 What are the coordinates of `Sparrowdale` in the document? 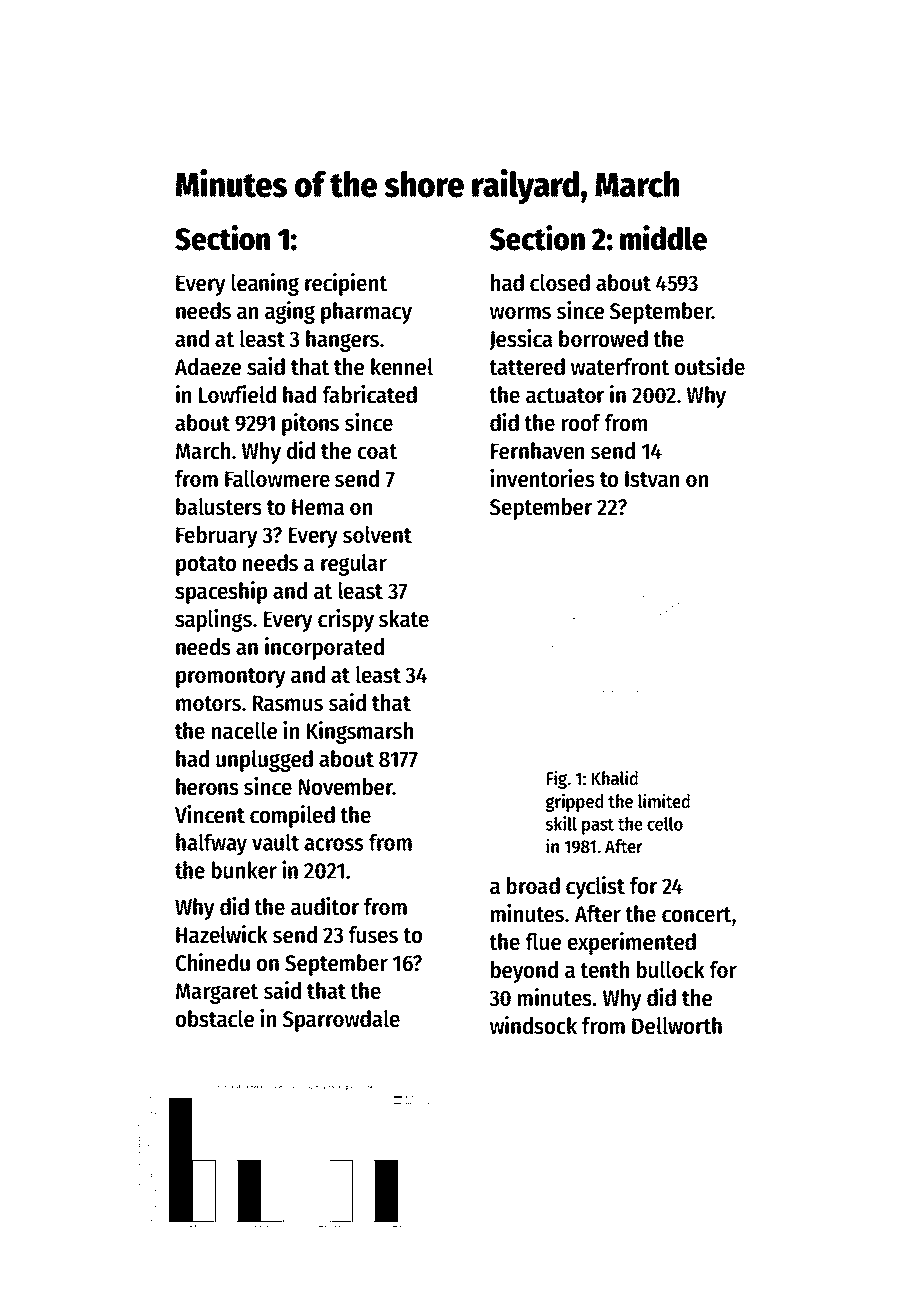 It's located at (341, 1021).
